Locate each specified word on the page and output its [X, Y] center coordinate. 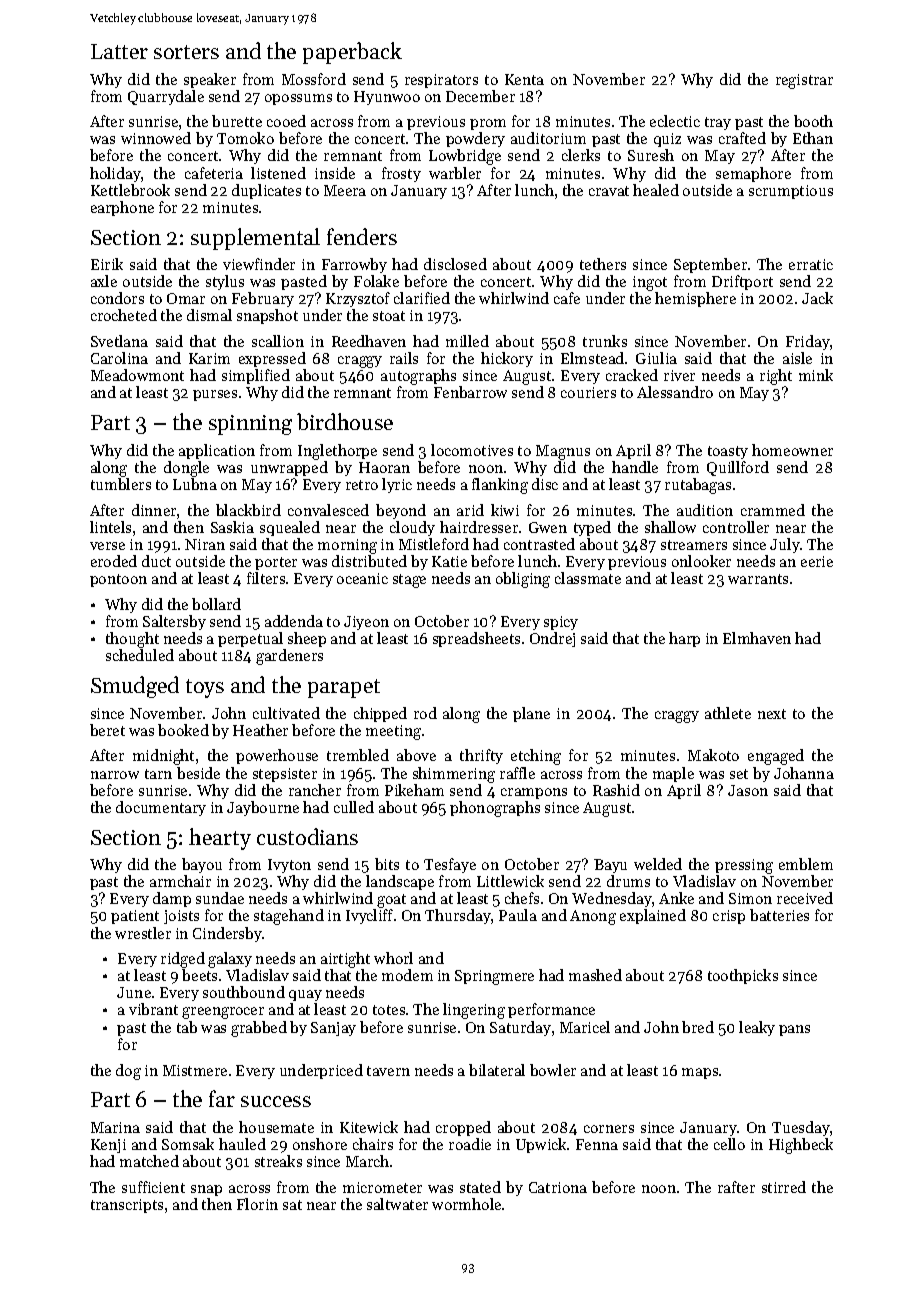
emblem [806, 864]
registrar [804, 81]
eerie [817, 561]
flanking [500, 486]
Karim [209, 358]
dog [128, 1072]
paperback [352, 53]
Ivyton [289, 866]
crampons [534, 793]
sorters [186, 52]
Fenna [597, 1144]
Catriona [558, 1187]
